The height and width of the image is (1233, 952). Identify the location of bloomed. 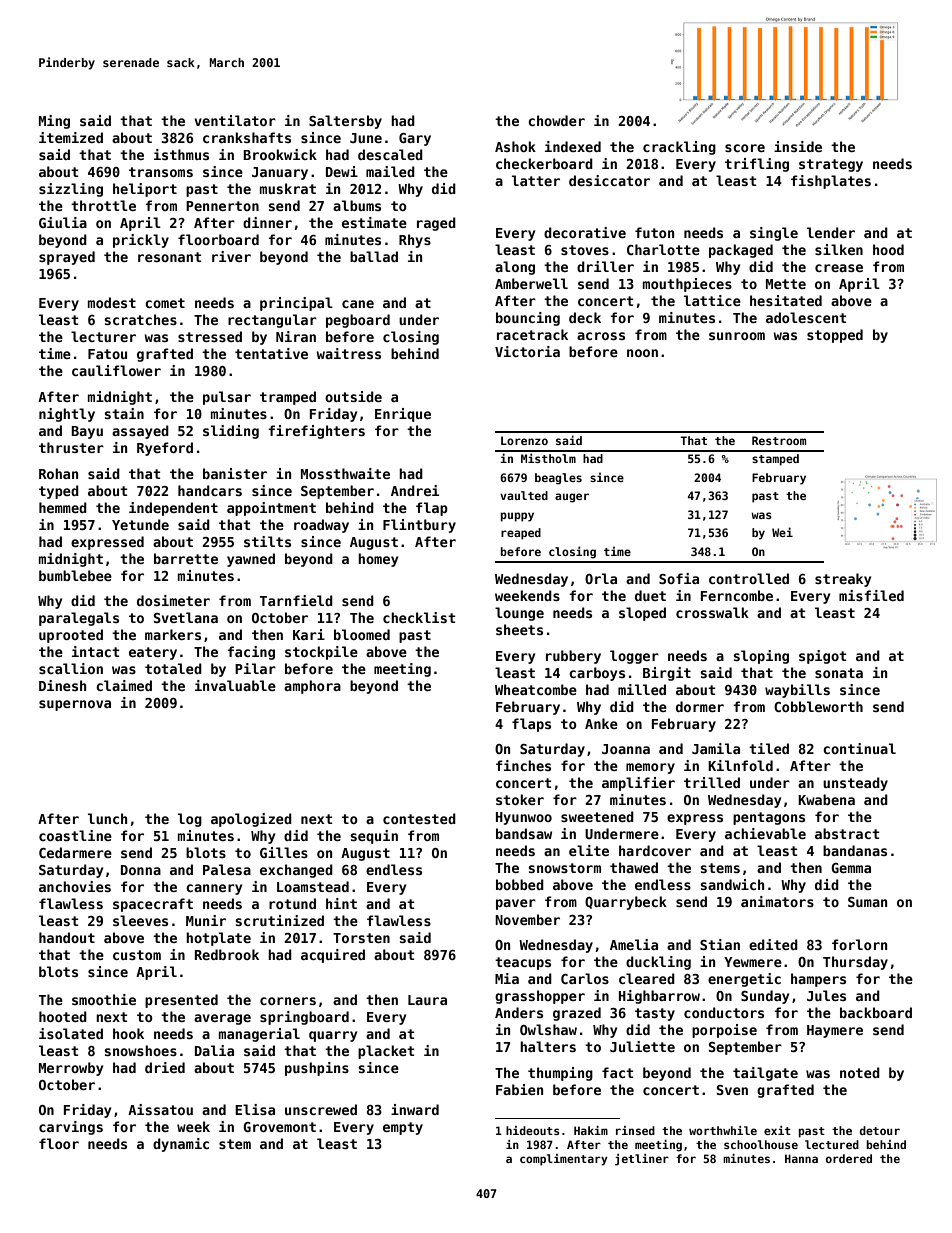
(362, 634).
